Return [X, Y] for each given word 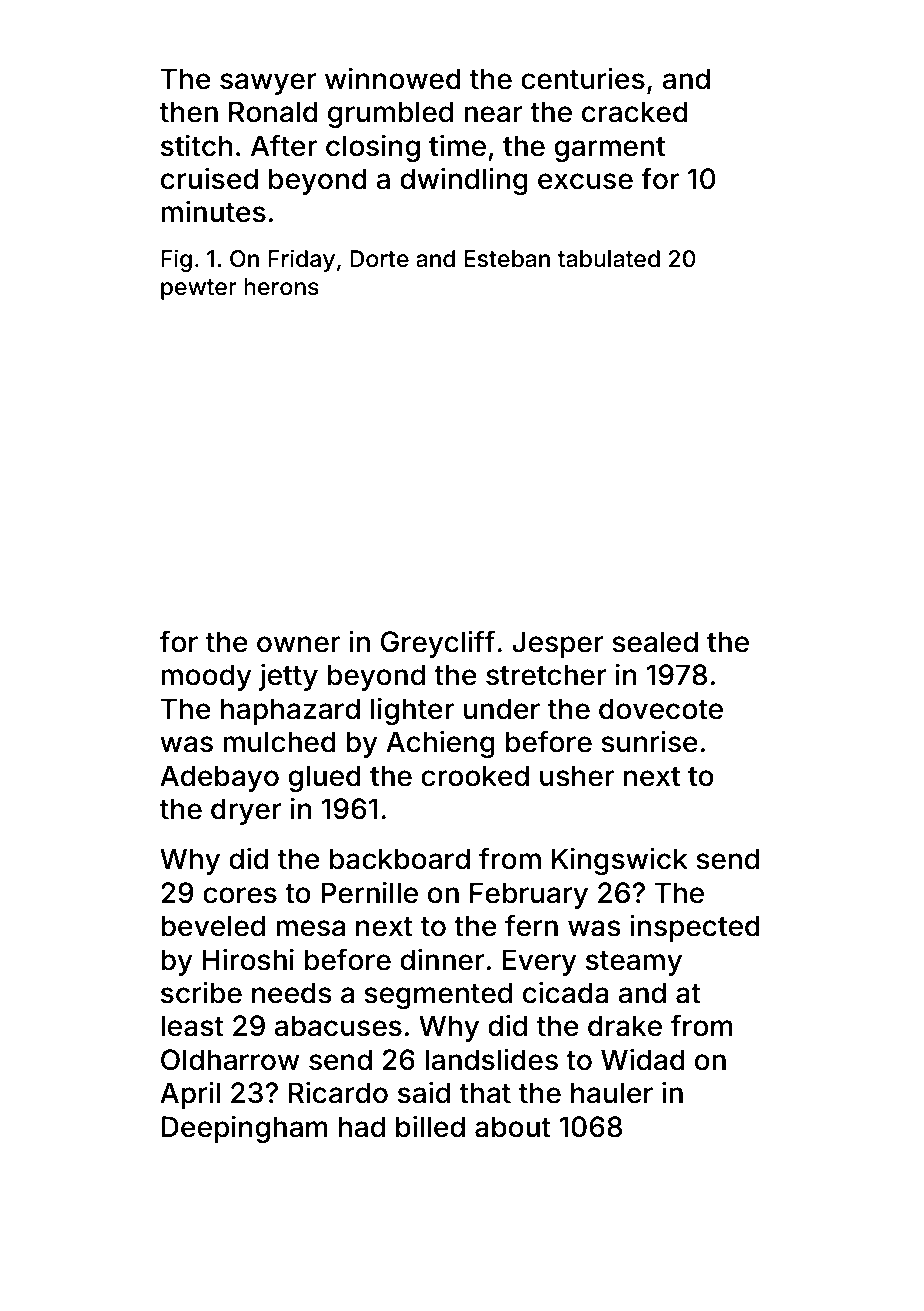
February [529, 895]
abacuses [338, 1026]
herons [281, 287]
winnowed [393, 79]
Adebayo [219, 778]
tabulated [609, 259]
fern [531, 925]
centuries [583, 79]
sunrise [649, 742]
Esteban [507, 259]
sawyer [268, 84]
